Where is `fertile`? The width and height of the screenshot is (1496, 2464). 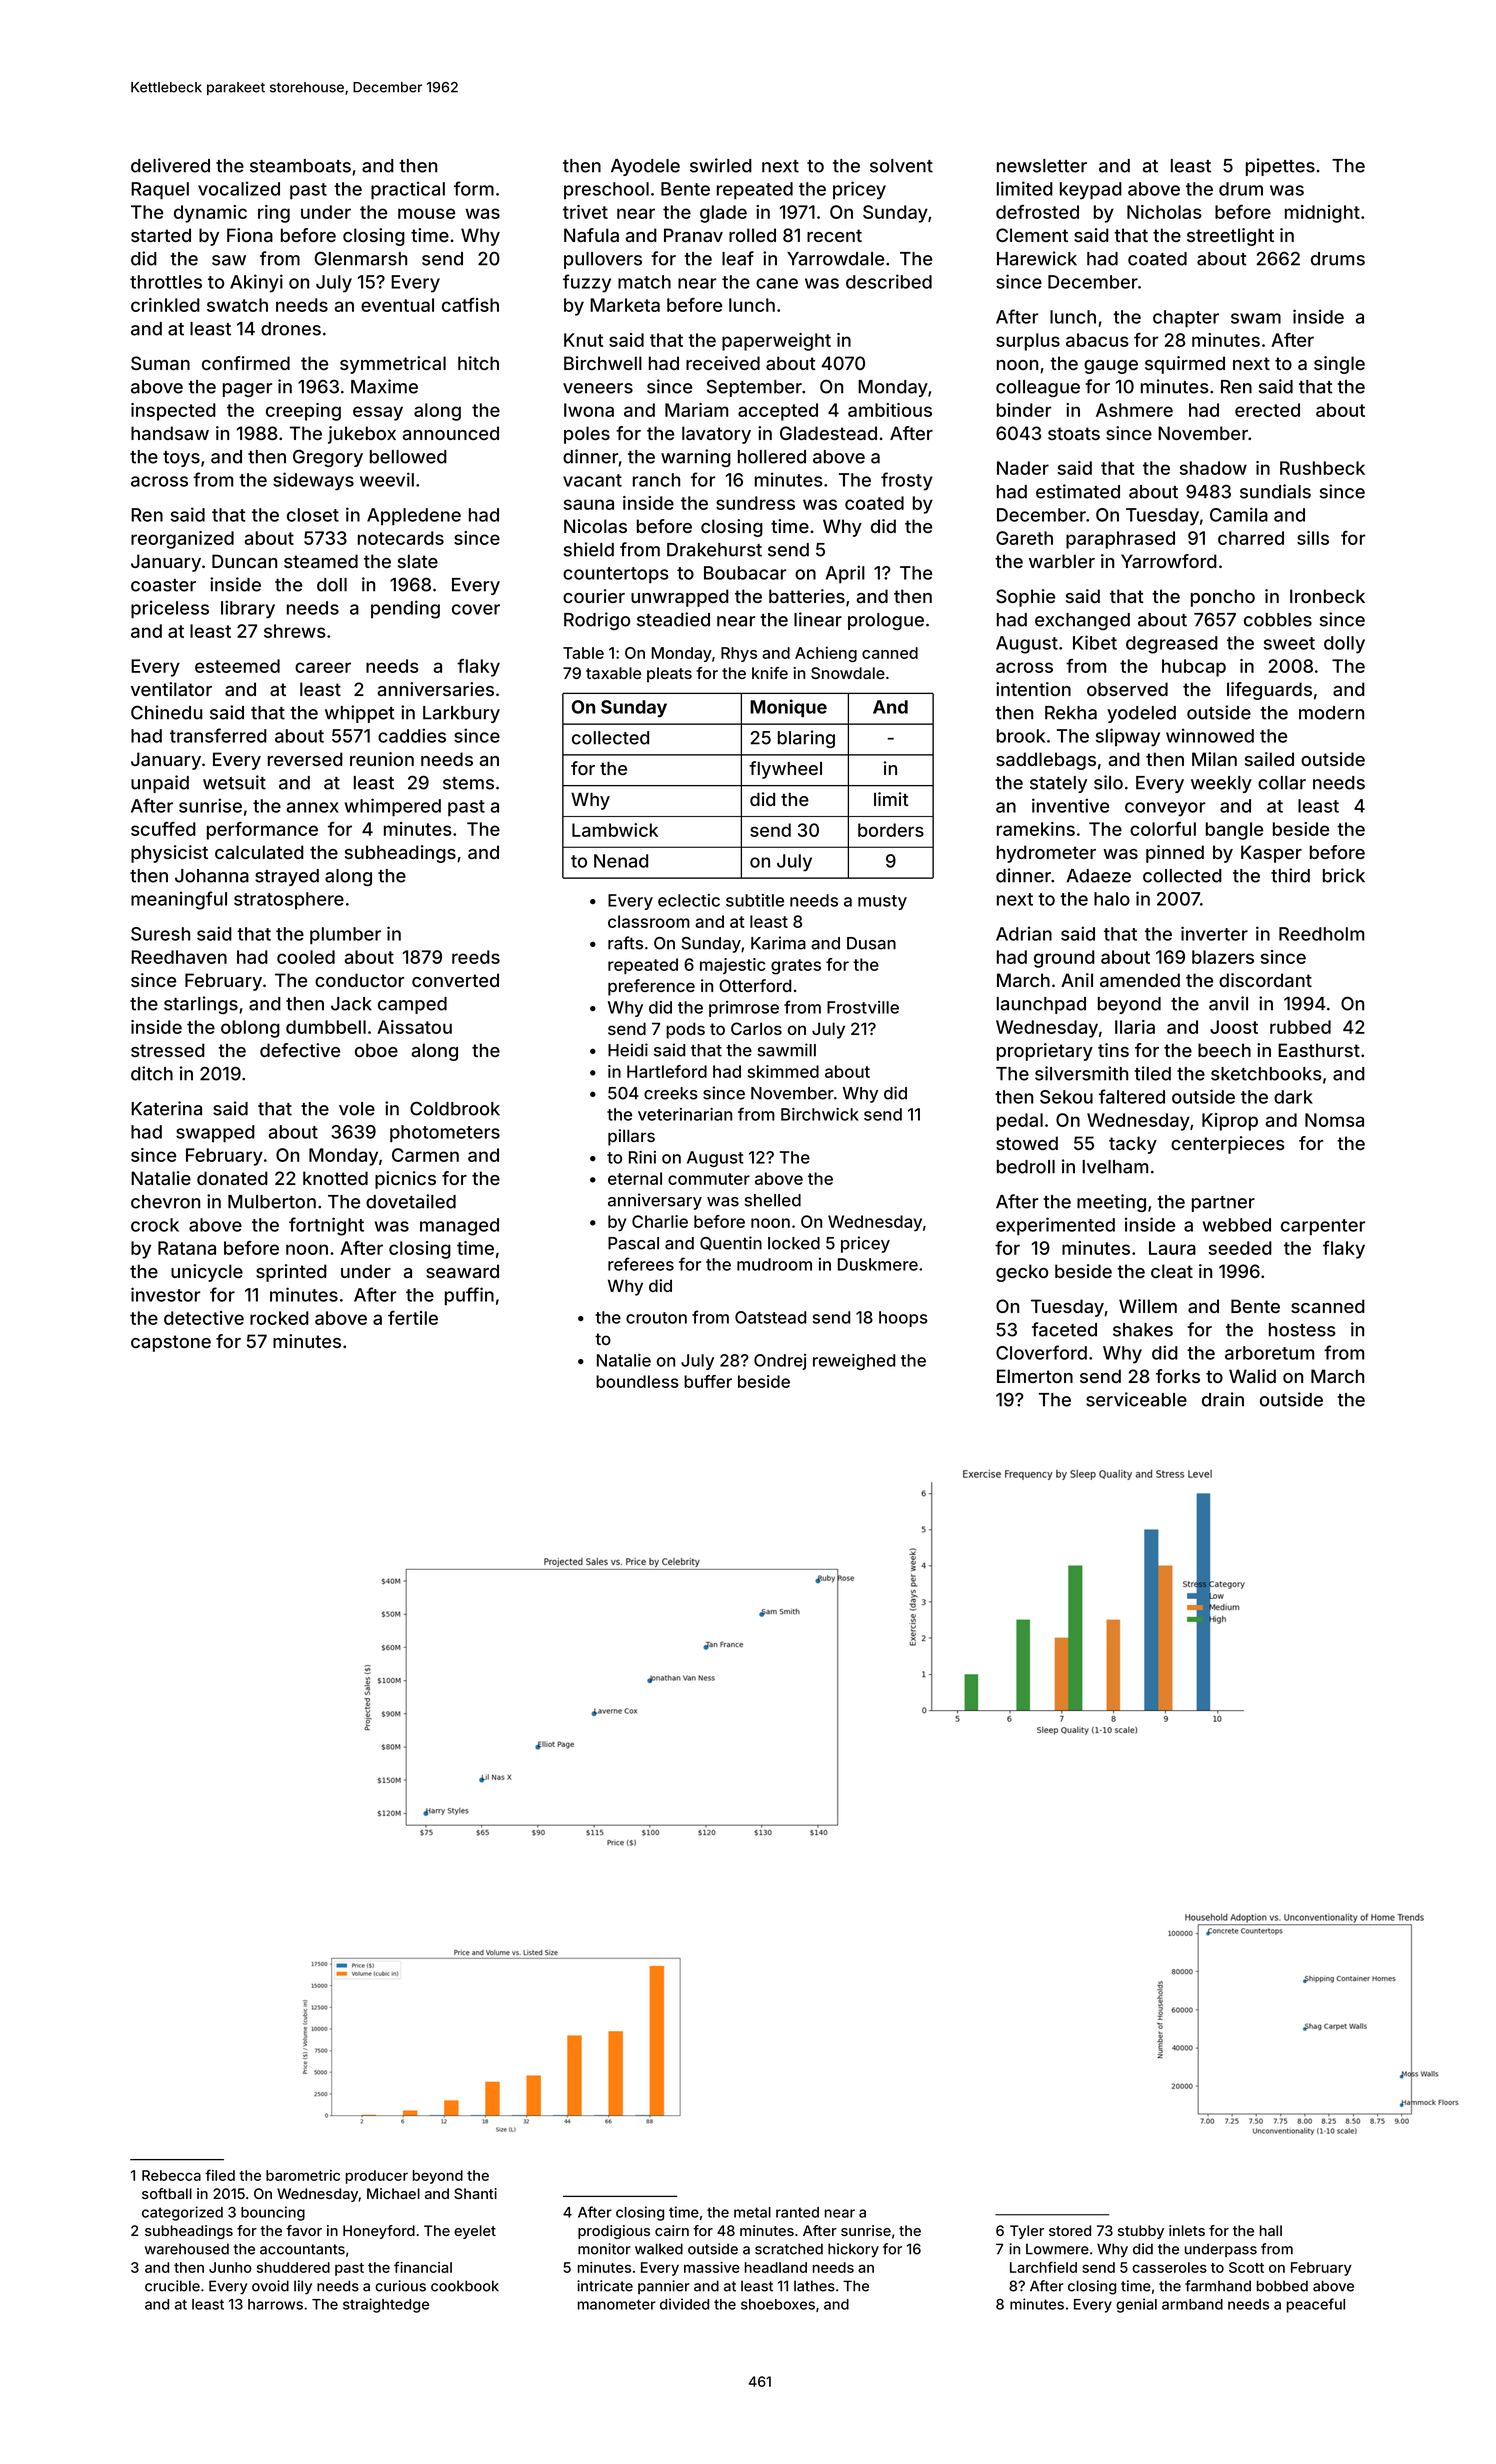
fertile is located at coordinates (413, 1318).
